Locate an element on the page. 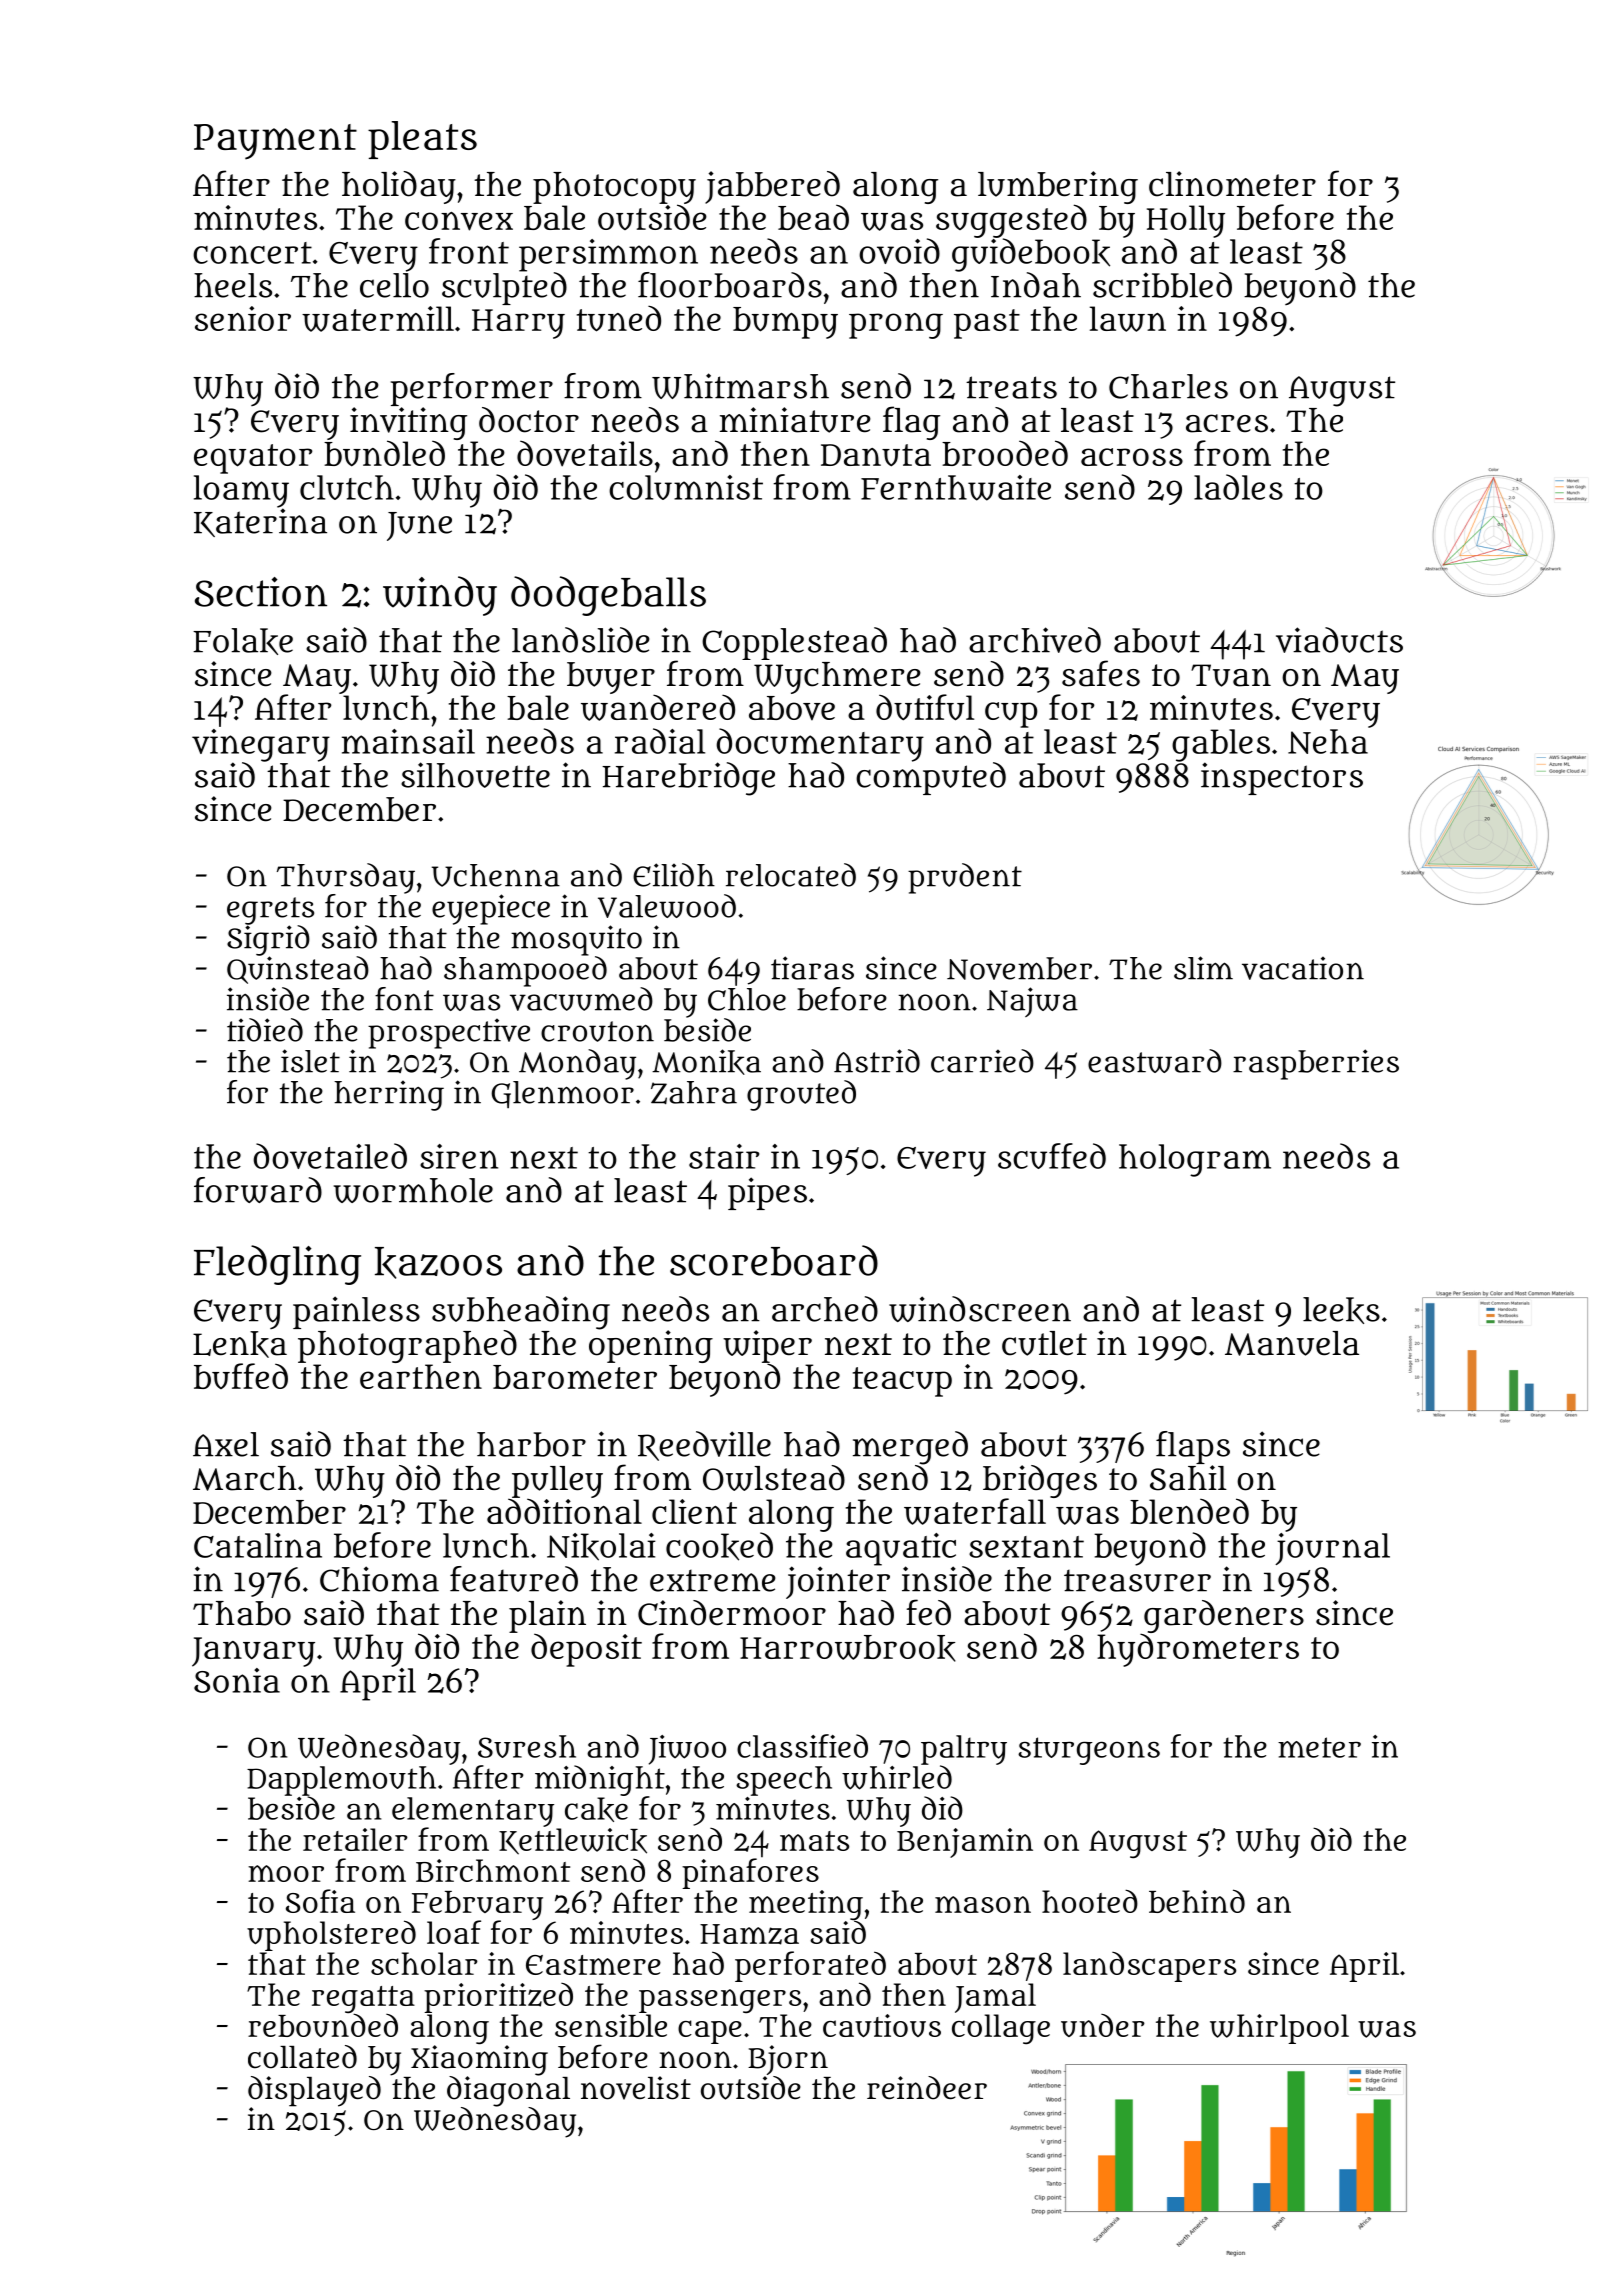 The image size is (1620, 2292). gardeners is located at coordinates (1224, 1616).
